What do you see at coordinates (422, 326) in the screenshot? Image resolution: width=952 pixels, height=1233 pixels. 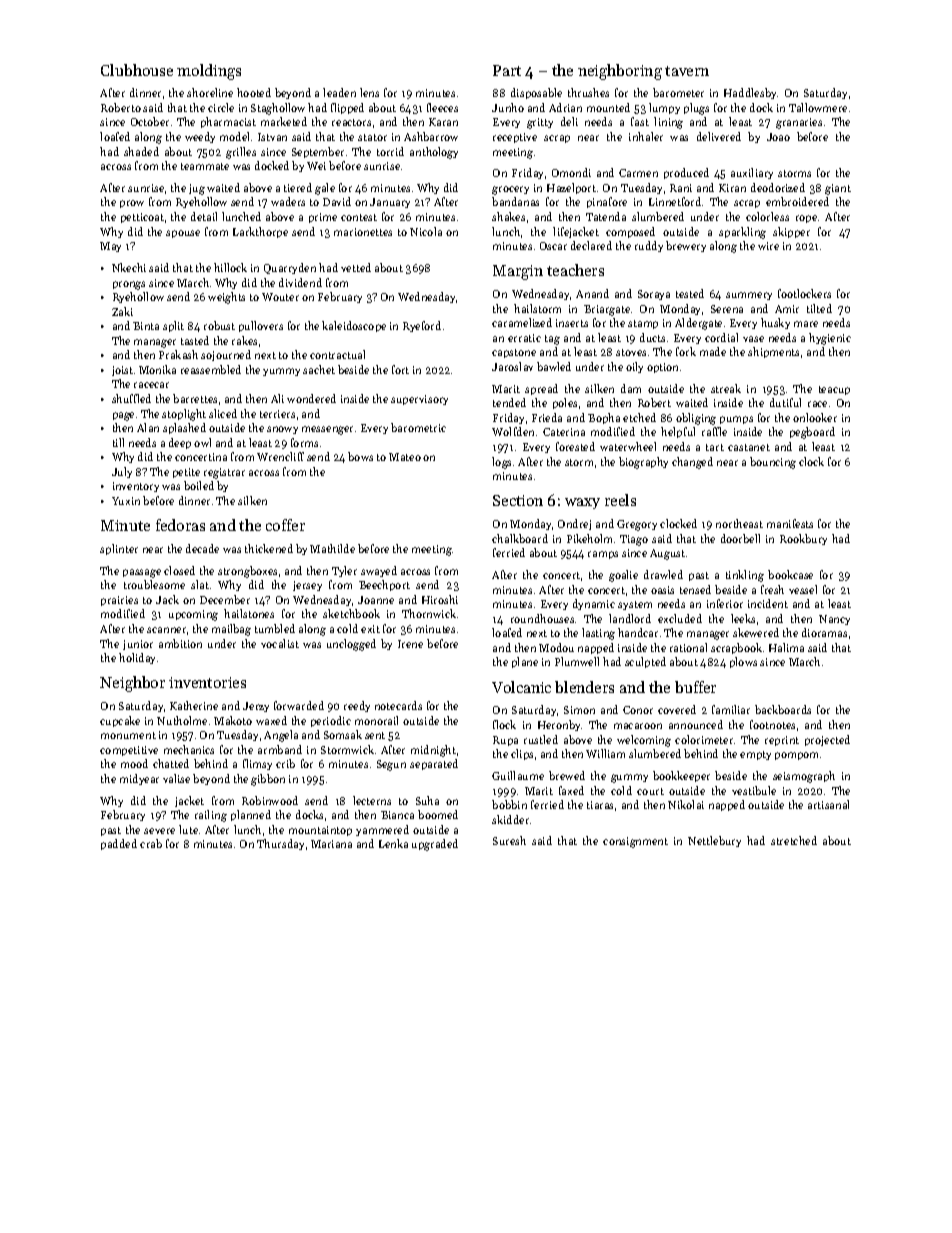 I see `Ryeford` at bounding box center [422, 326].
